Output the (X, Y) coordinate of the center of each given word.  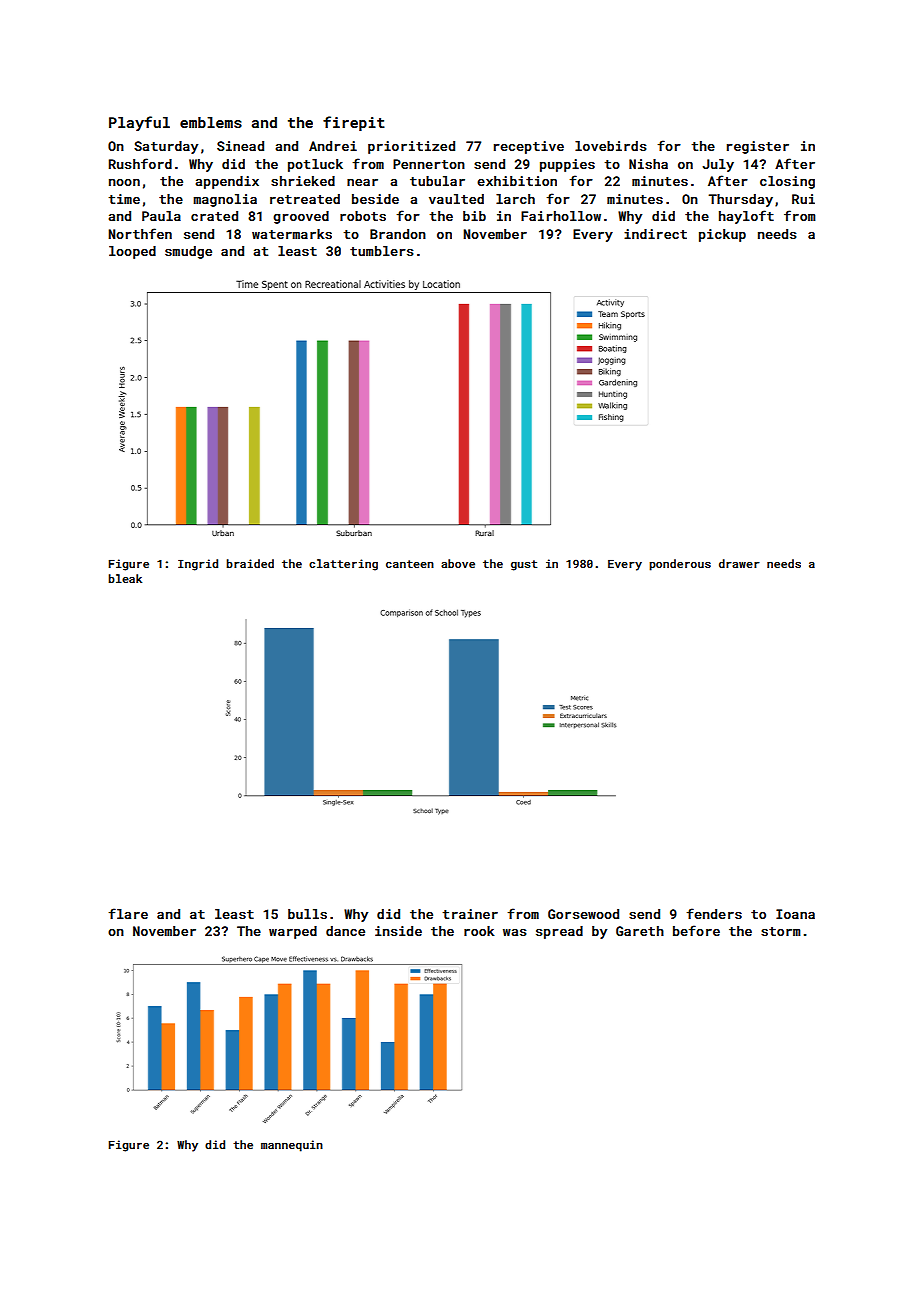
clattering (343, 565)
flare (128, 913)
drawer (739, 563)
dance (345, 931)
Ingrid (198, 565)
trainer (470, 914)
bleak (125, 578)
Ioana (795, 914)
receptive (529, 147)
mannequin (292, 1146)
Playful (139, 123)
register (758, 147)
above (458, 563)
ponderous (680, 565)
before (696, 930)
